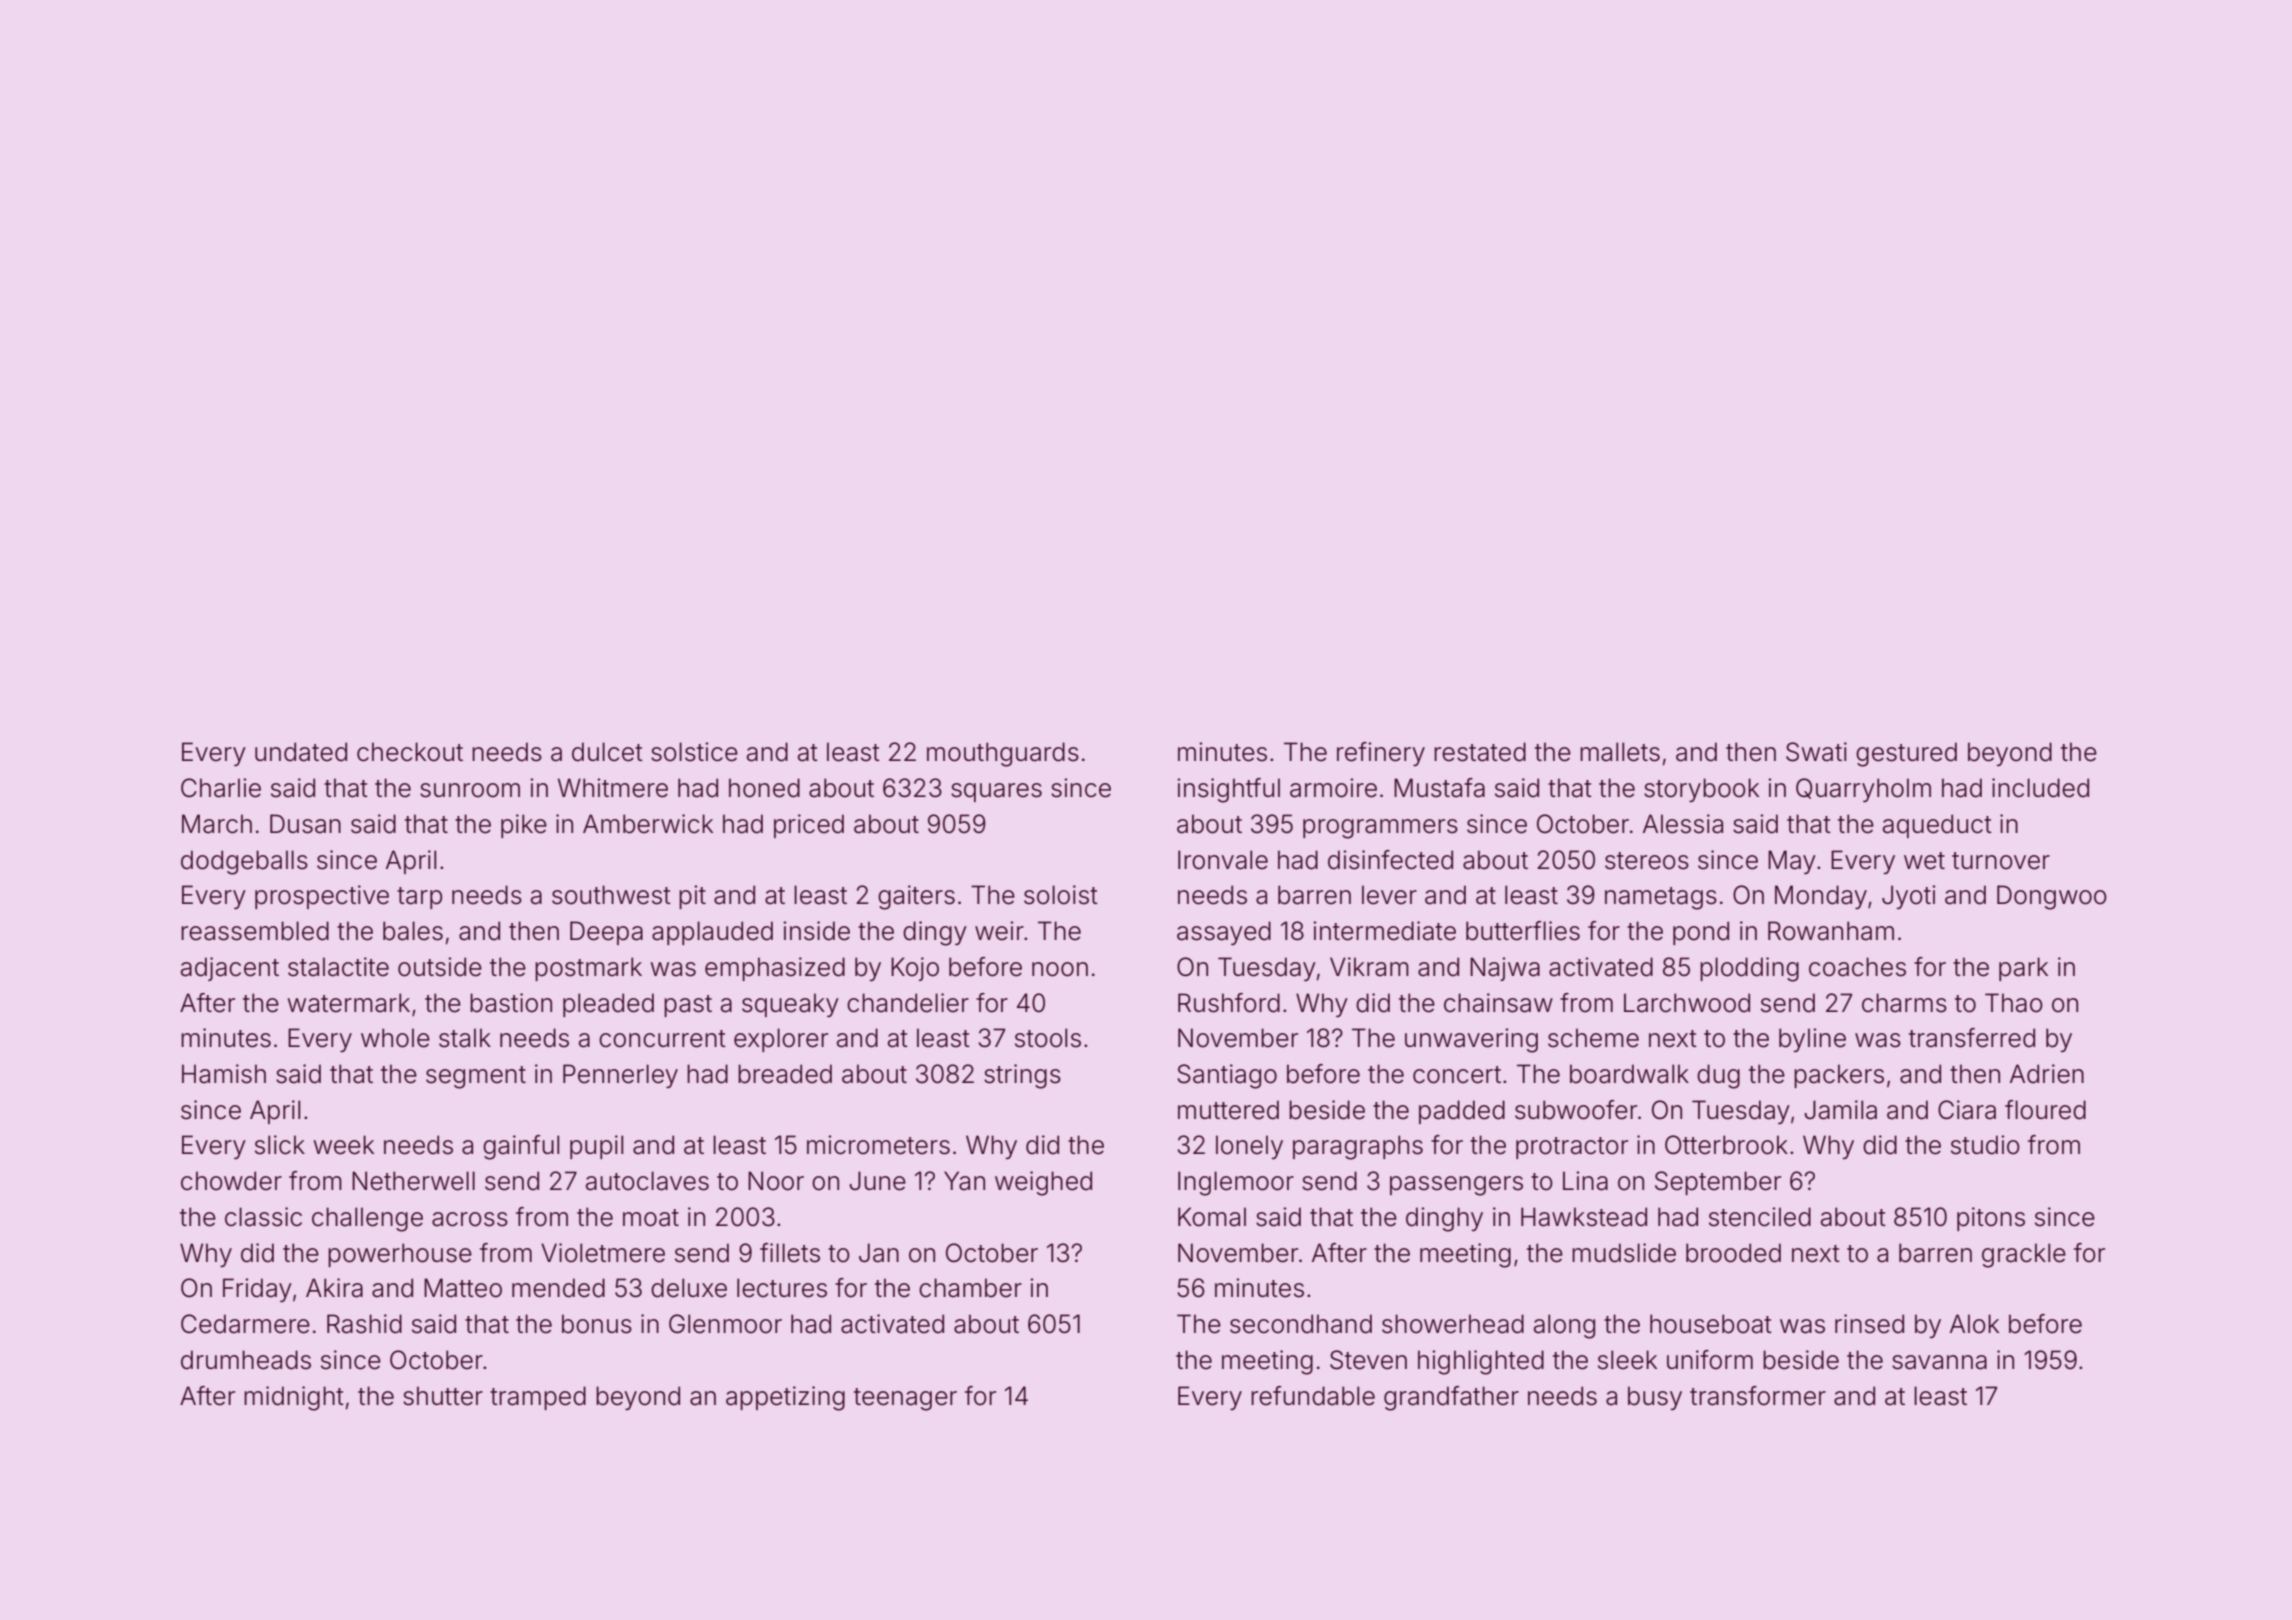  I want to click on pitons, so click(1991, 1219).
